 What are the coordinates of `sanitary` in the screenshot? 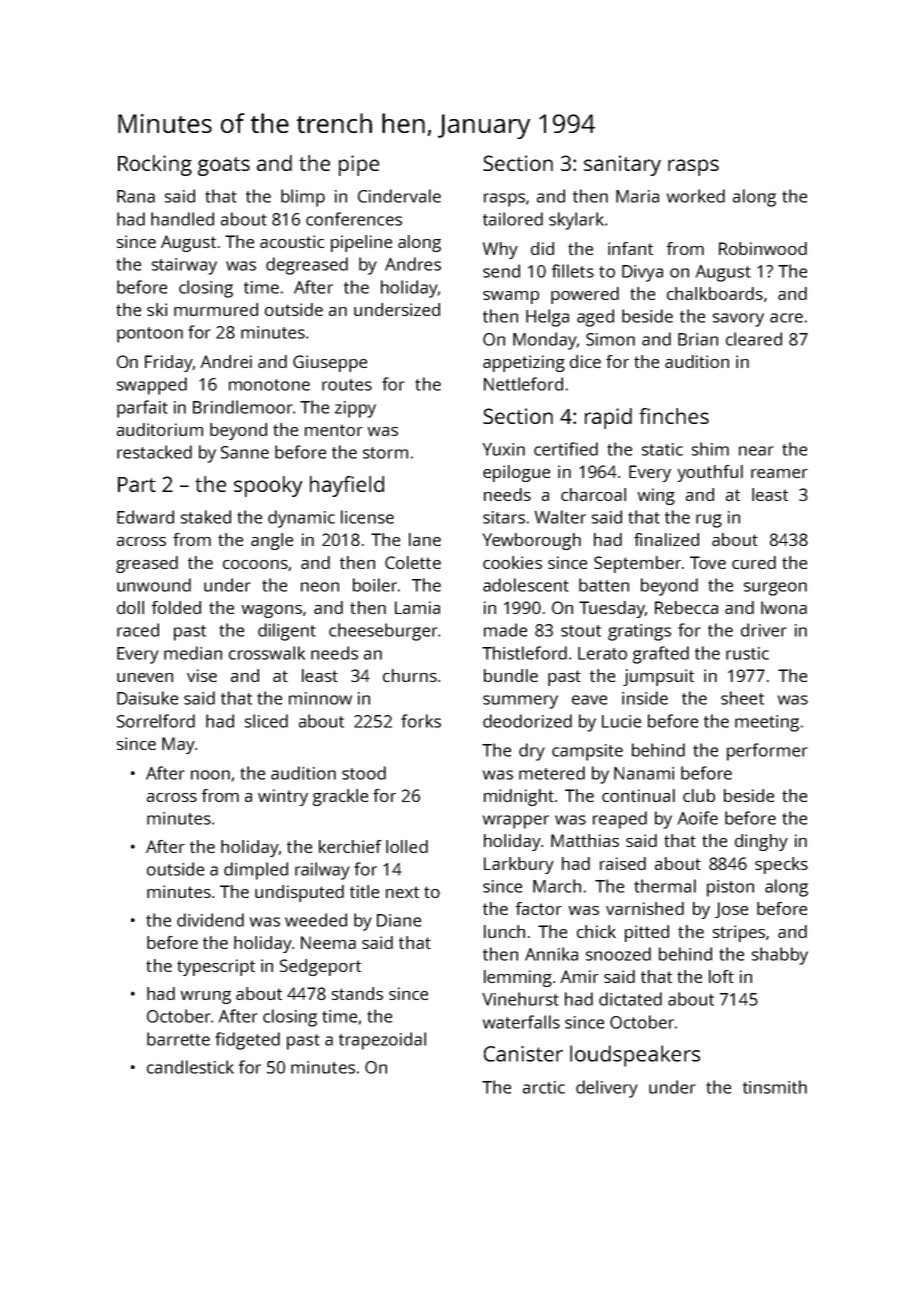 It's located at (622, 165).
